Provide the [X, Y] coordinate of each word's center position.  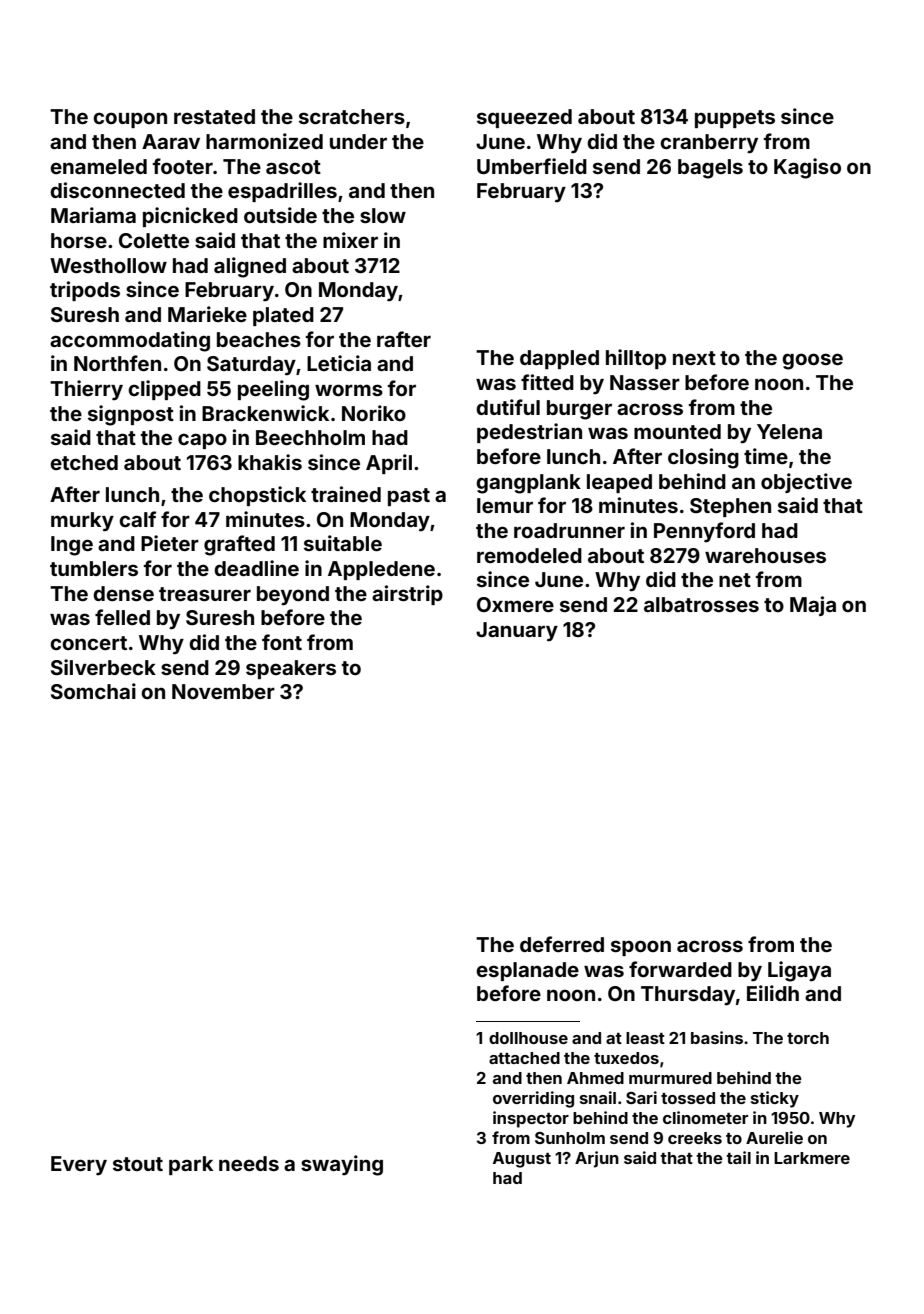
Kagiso [807, 168]
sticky [775, 1099]
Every [79, 1165]
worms [349, 390]
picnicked [190, 217]
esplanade [527, 971]
